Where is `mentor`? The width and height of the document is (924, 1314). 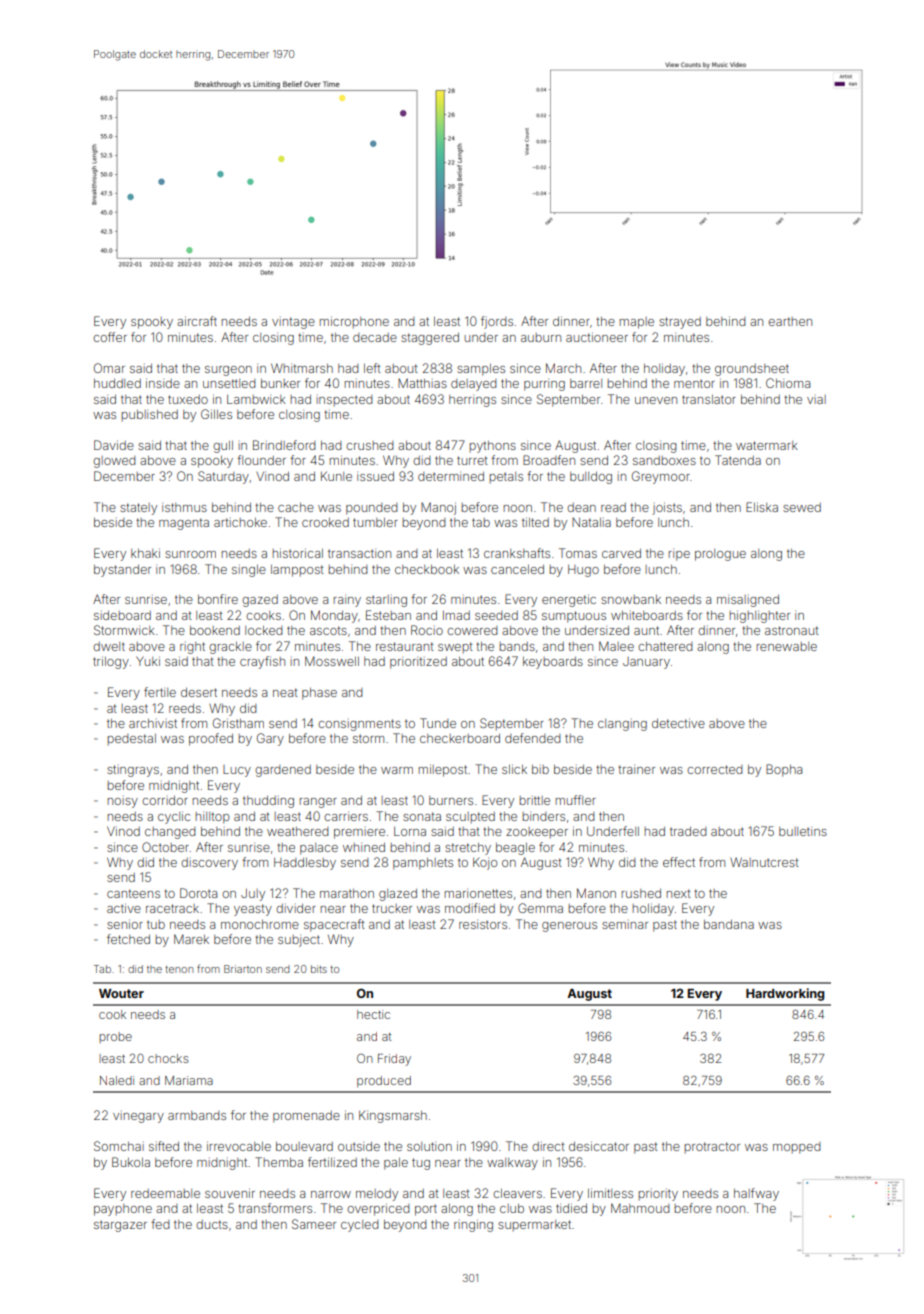
mentor is located at coordinates (694, 383).
